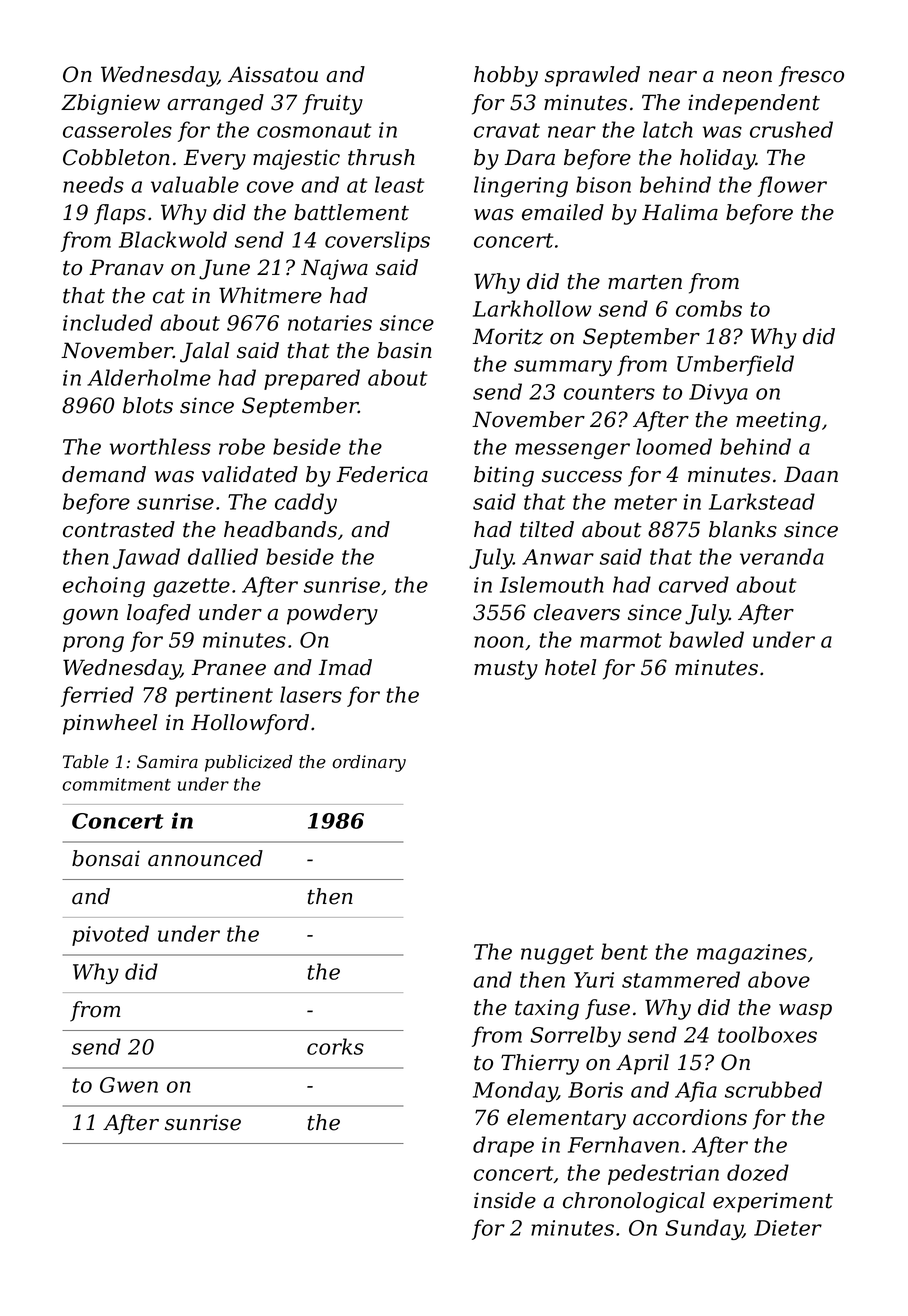 The height and width of the screenshot is (1316, 908). What do you see at coordinates (160, 446) in the screenshot?
I see `worthless` at bounding box center [160, 446].
